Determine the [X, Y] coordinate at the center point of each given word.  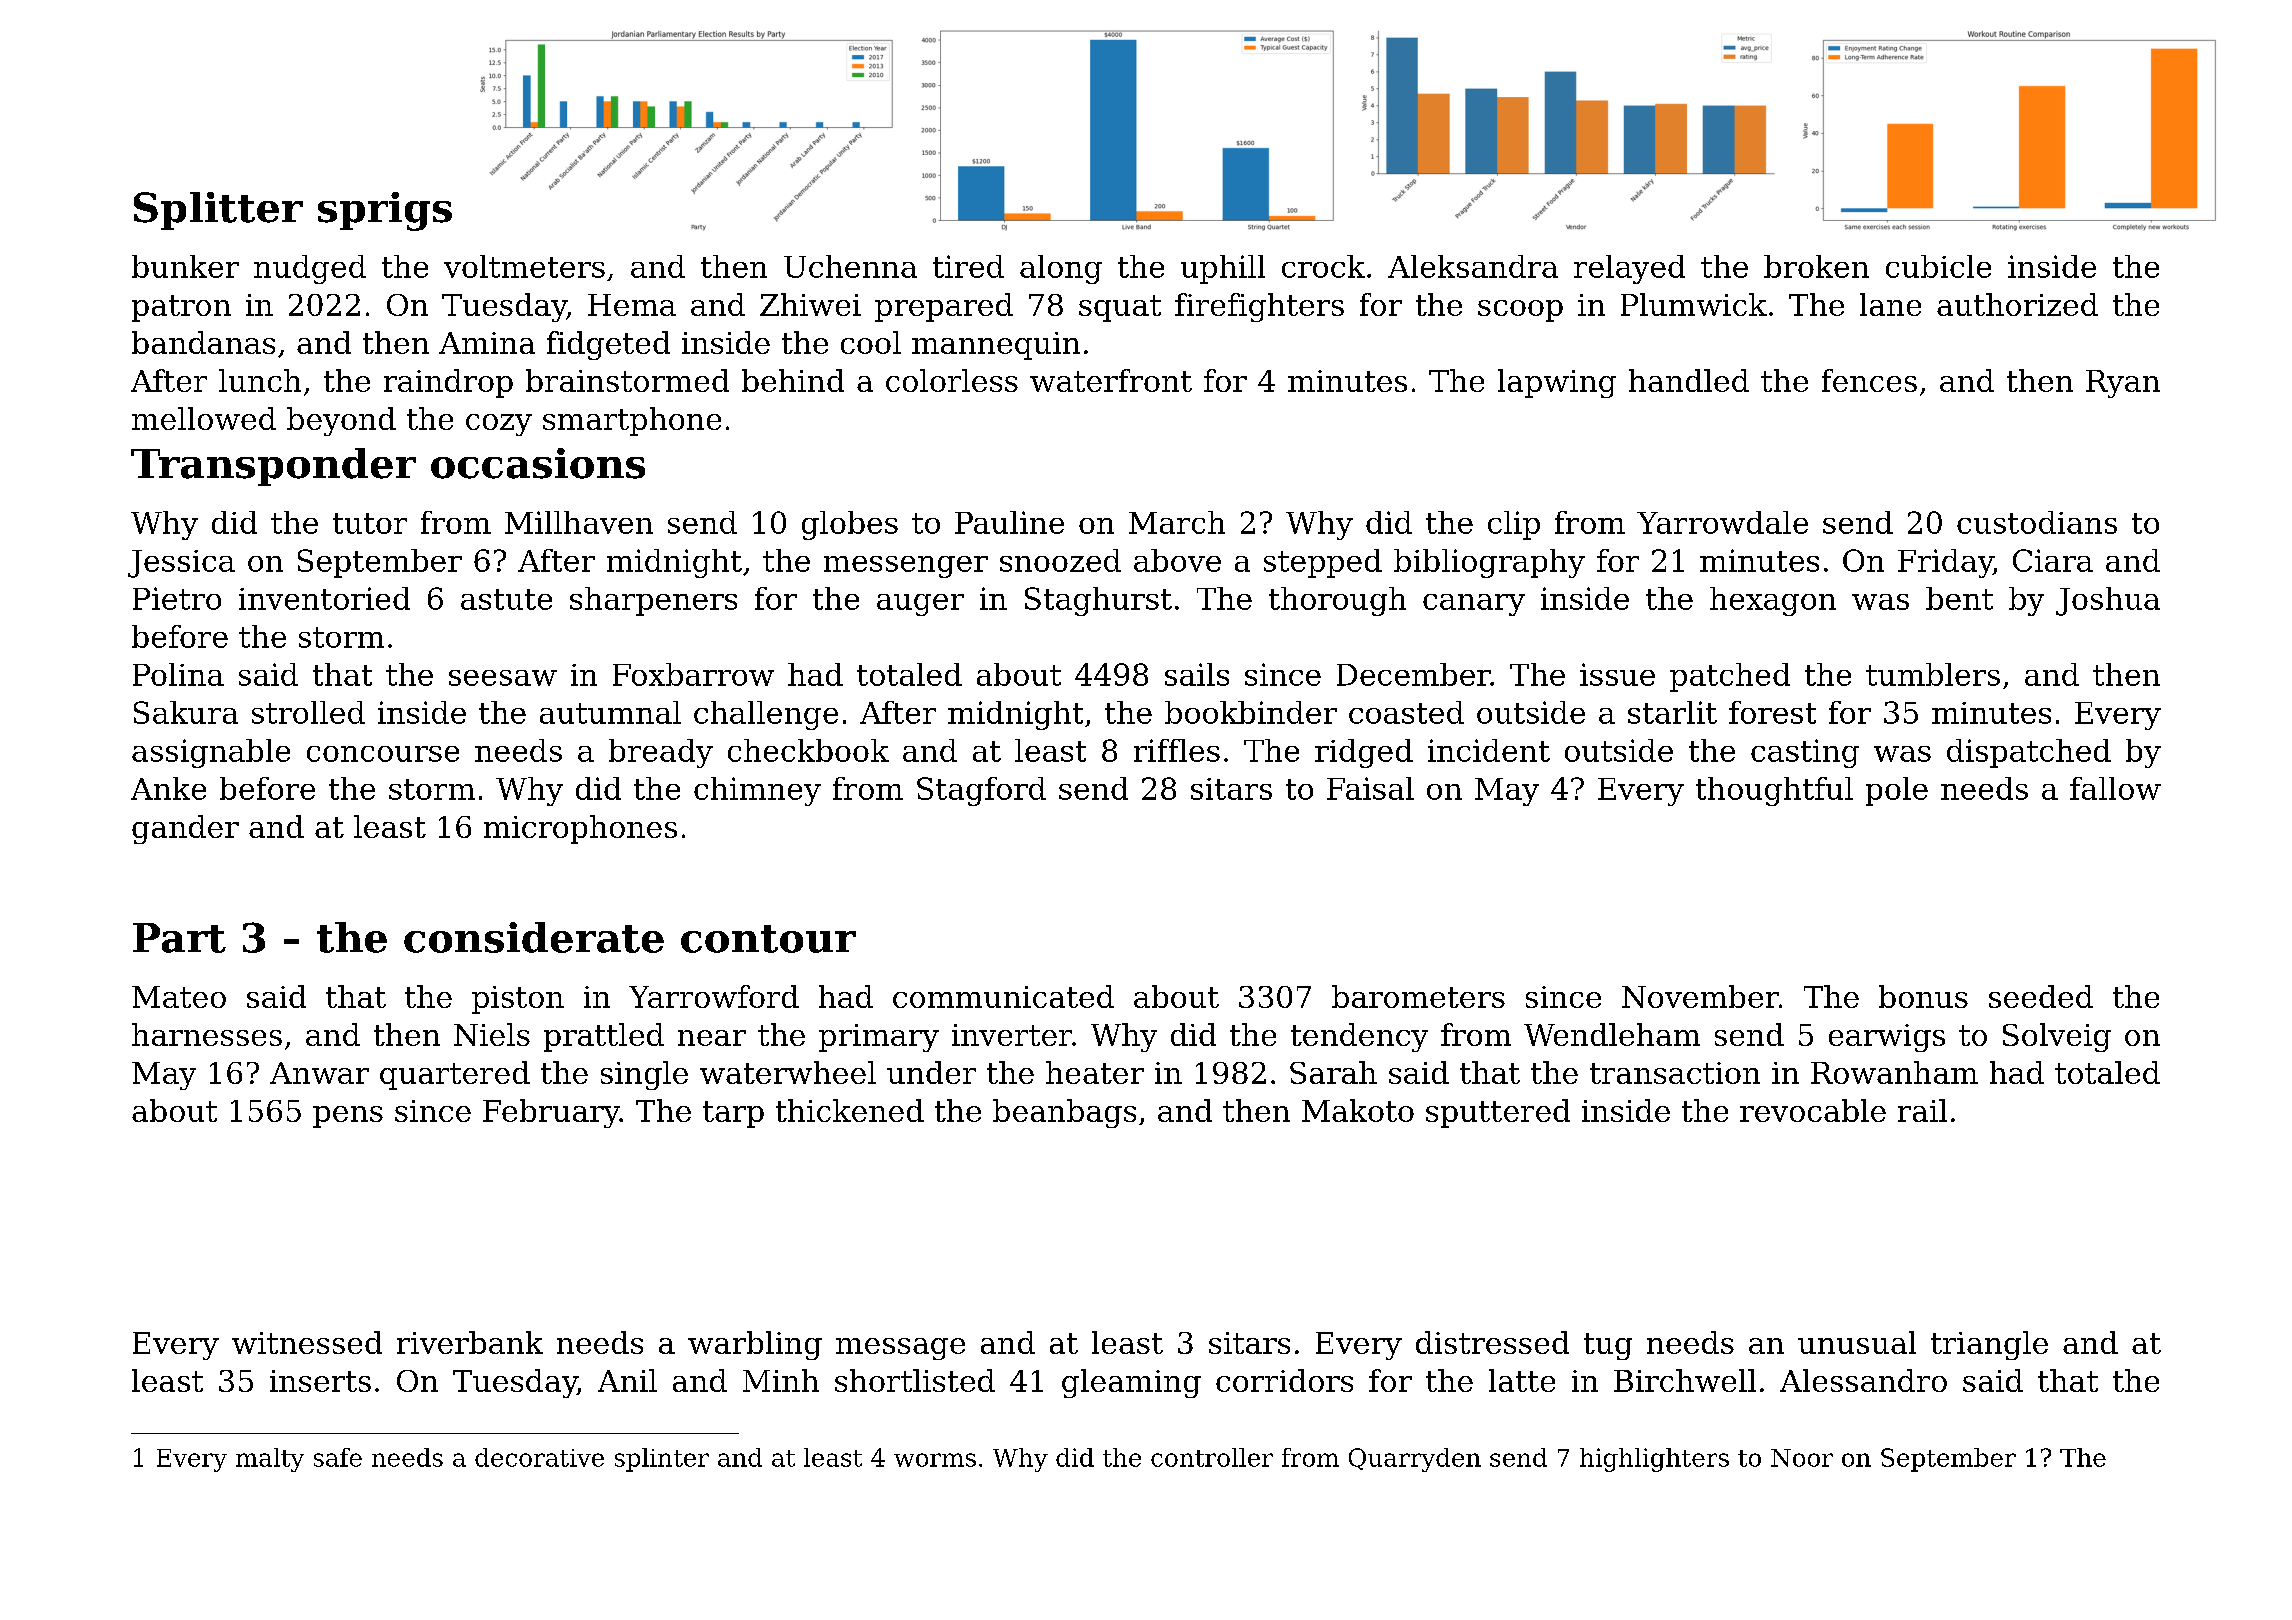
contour [768, 939]
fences [1869, 380]
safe [338, 1457]
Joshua [2108, 601]
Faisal [1370, 788]
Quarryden [1415, 1460]
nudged [310, 269]
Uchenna [850, 266]
